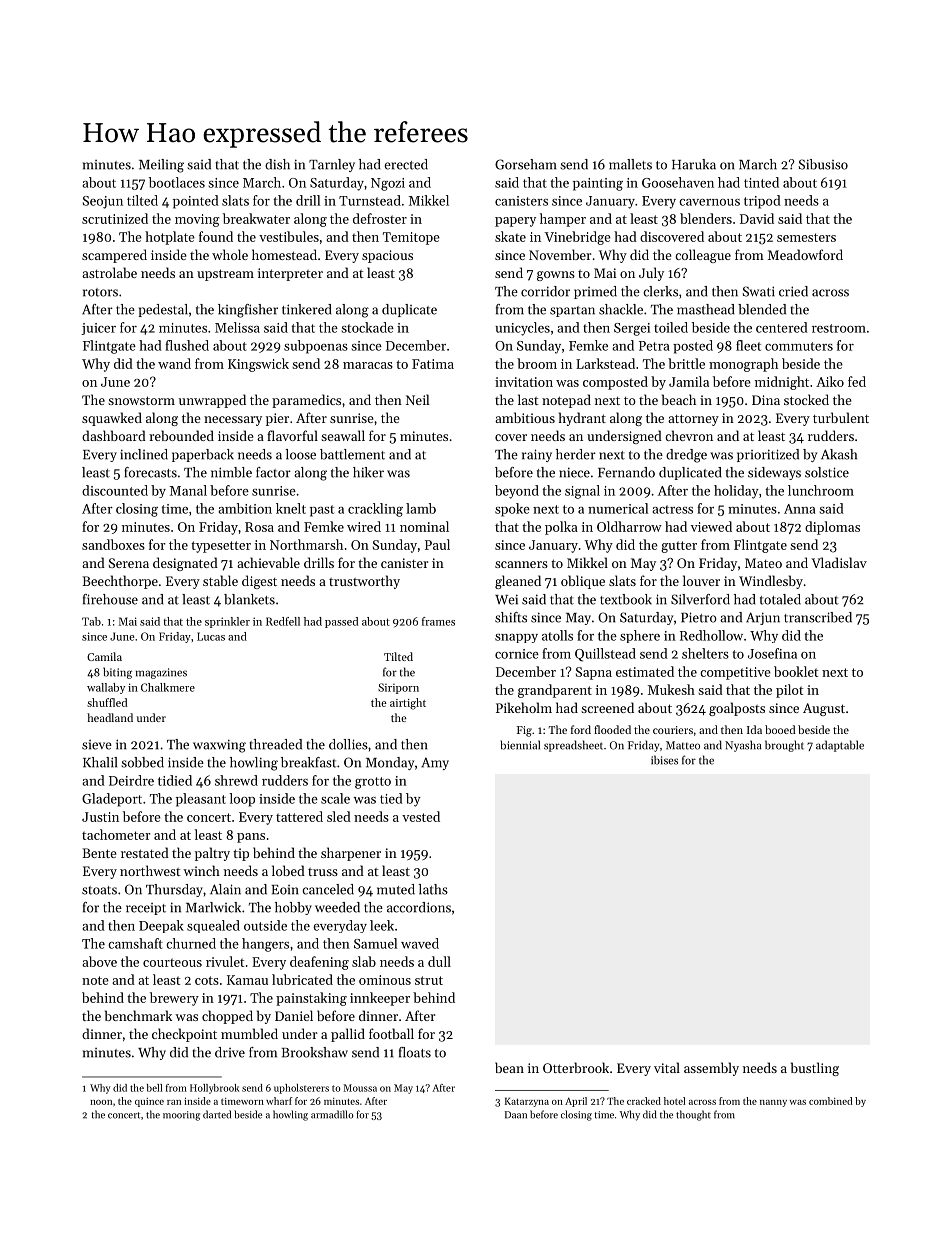 This screenshot has width=952, height=1233. What do you see at coordinates (793, 291) in the screenshot?
I see `cried` at bounding box center [793, 291].
